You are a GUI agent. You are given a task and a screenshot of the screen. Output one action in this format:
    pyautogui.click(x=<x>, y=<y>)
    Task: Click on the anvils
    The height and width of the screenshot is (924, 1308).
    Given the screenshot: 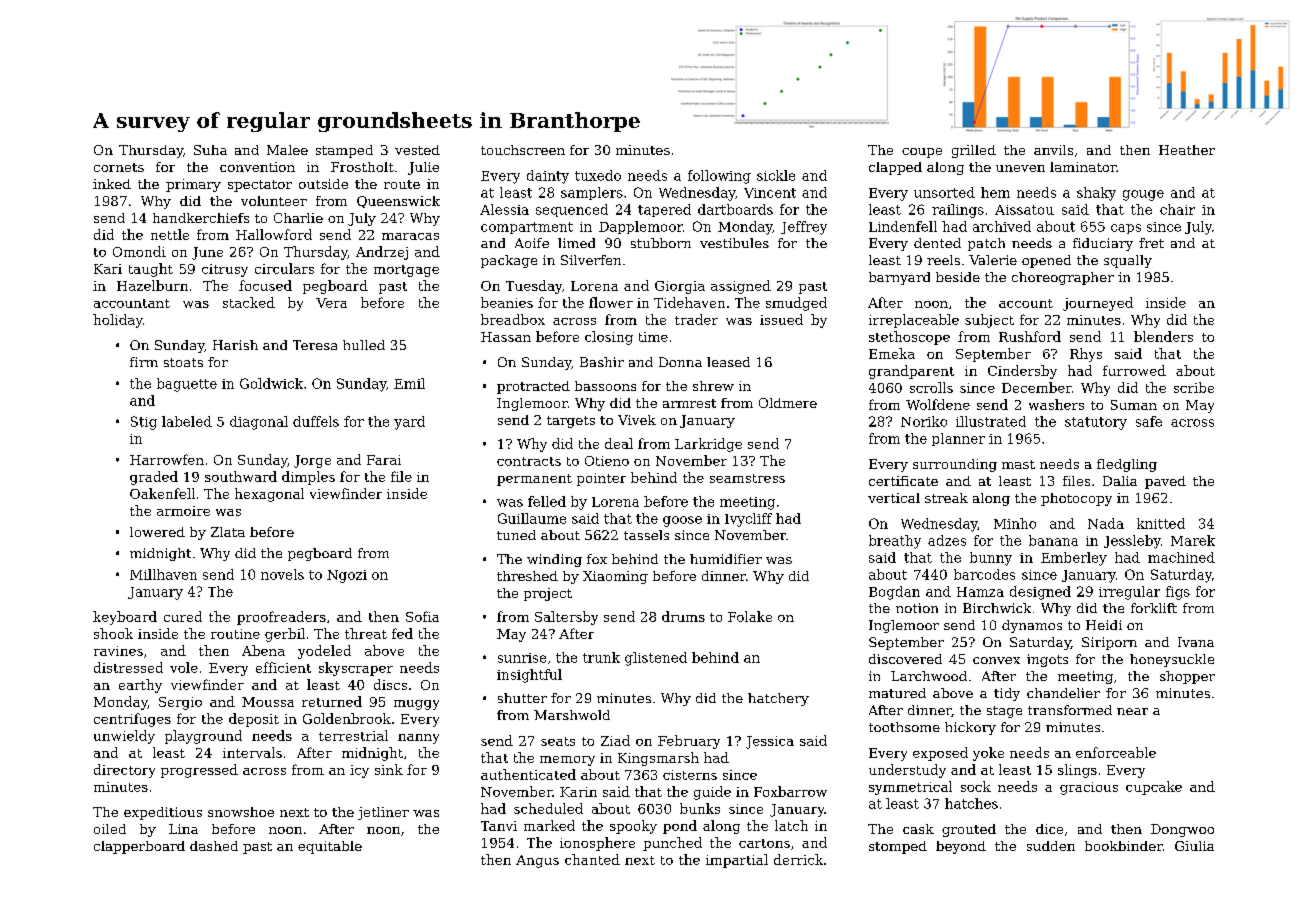 What is the action you would take?
    pyautogui.click(x=1053, y=150)
